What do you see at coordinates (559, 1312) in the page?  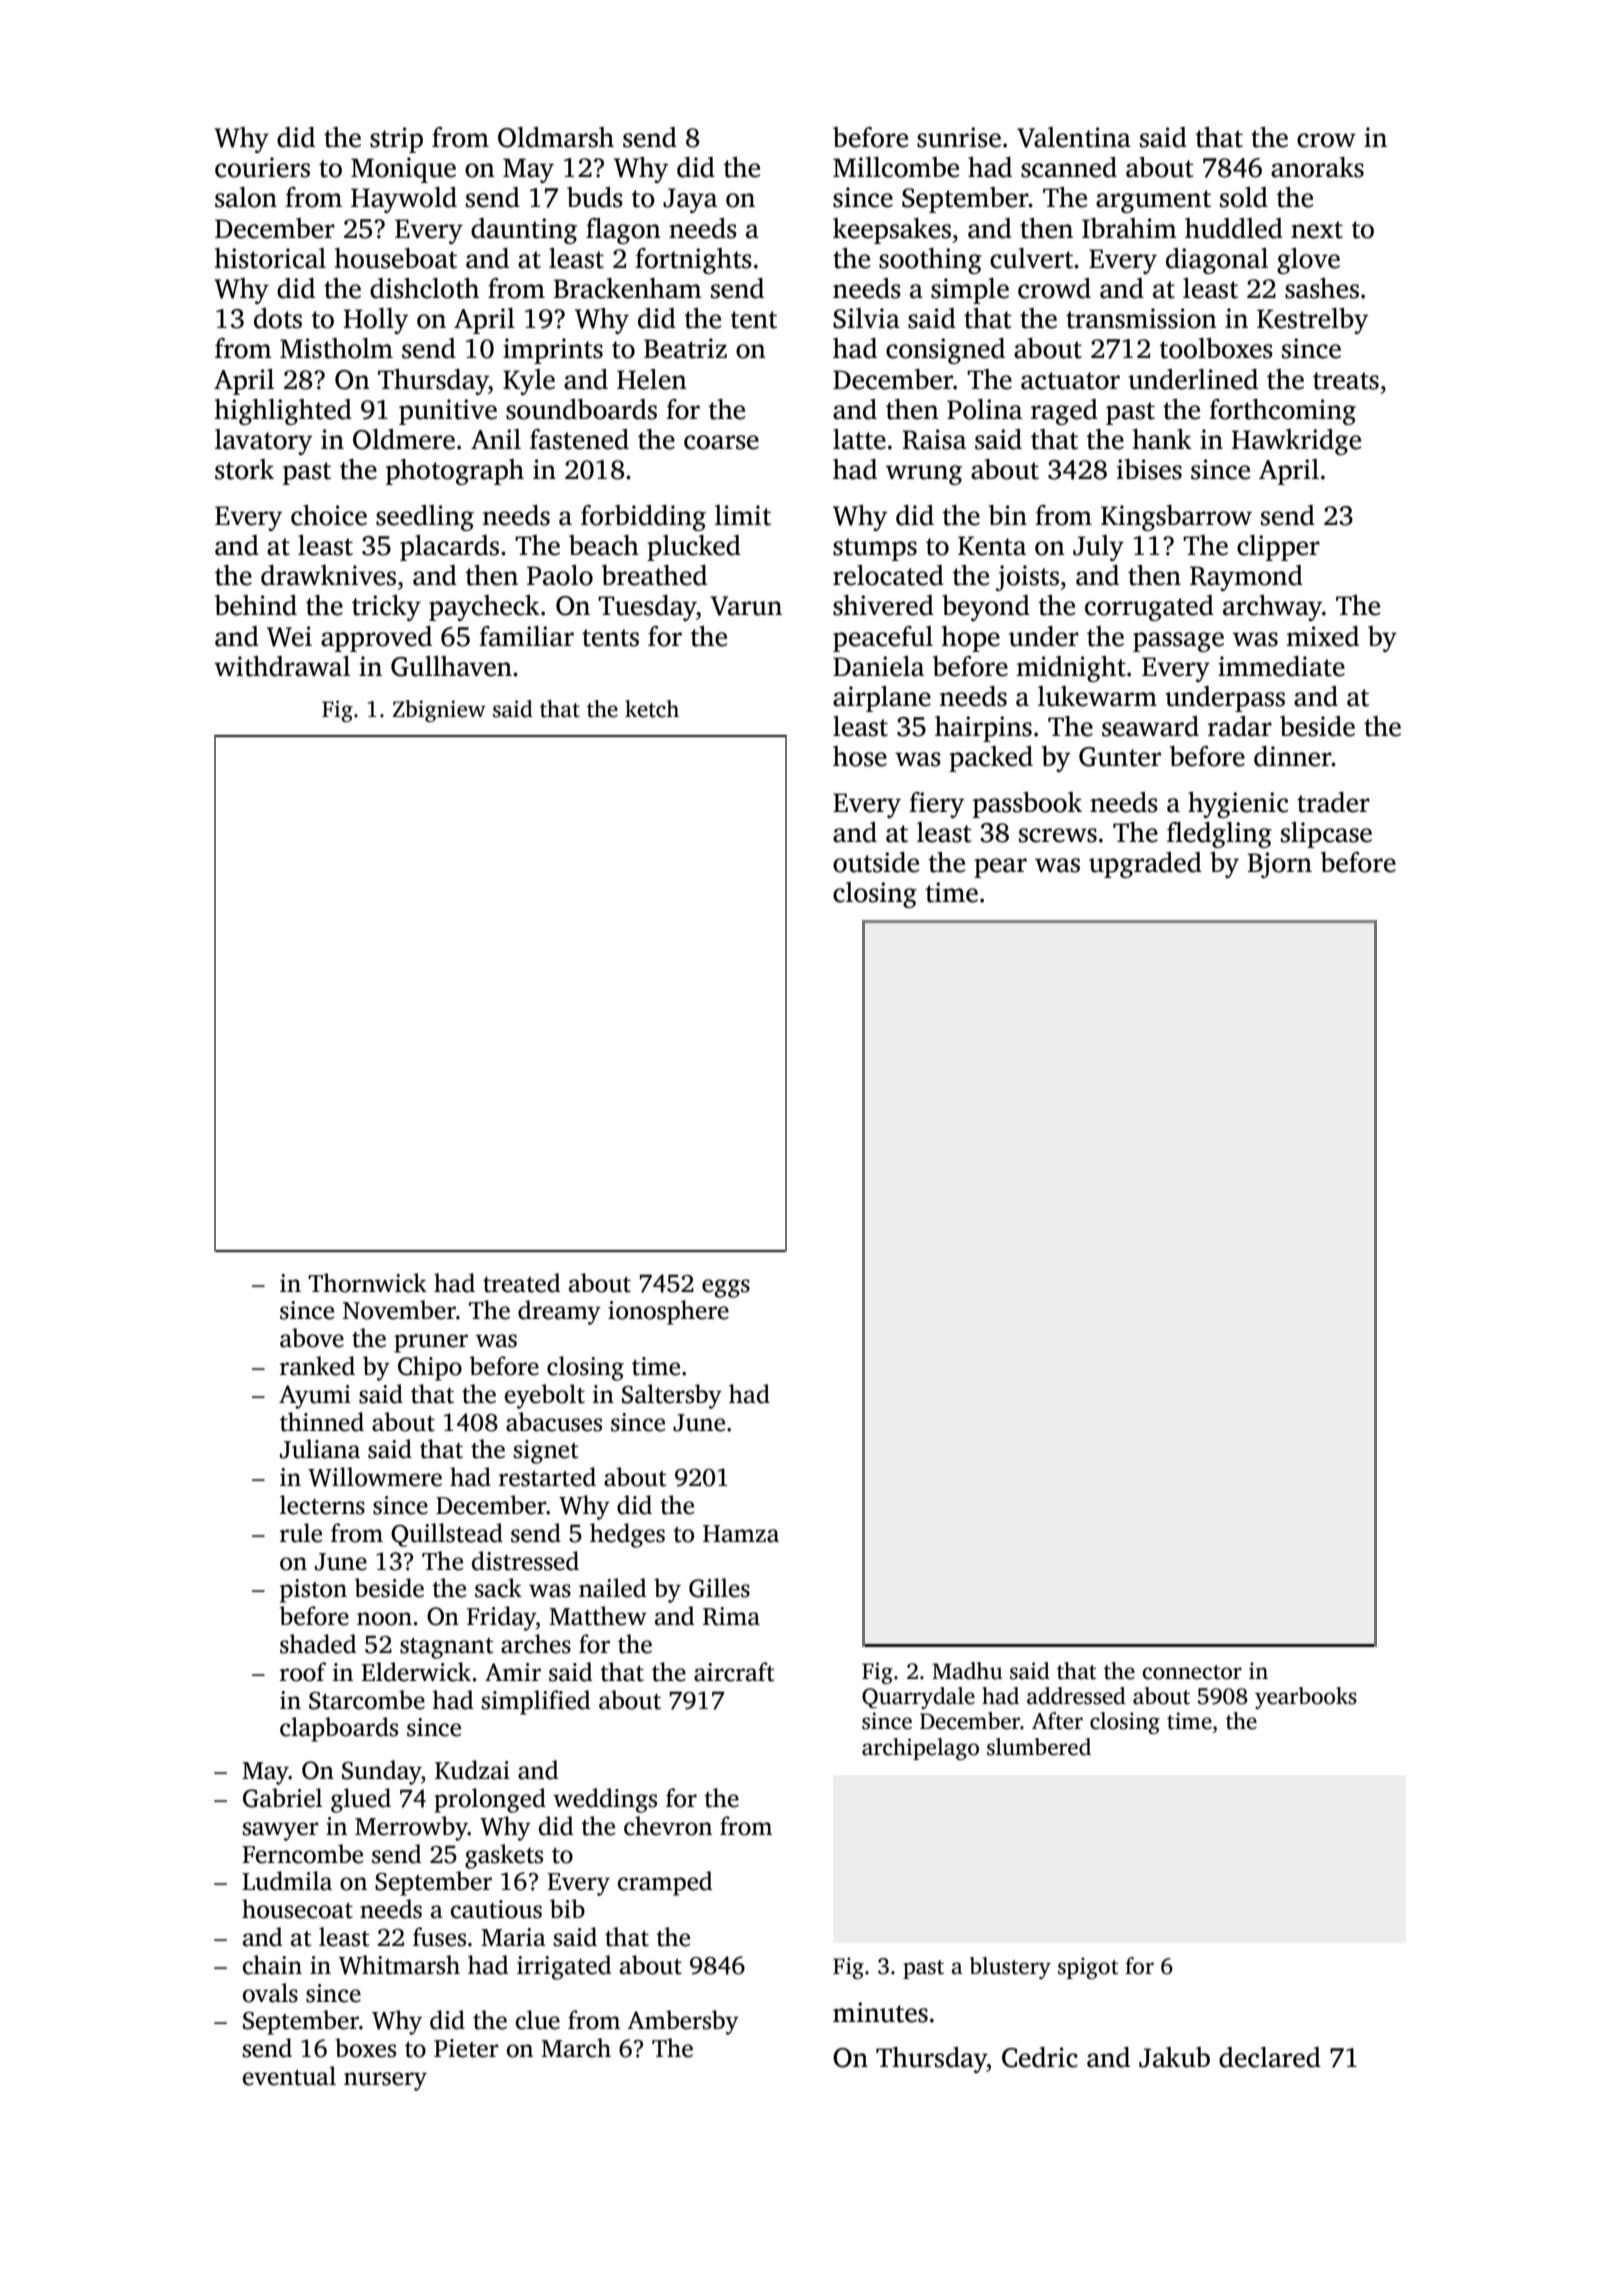 I see `dreamy` at bounding box center [559, 1312].
